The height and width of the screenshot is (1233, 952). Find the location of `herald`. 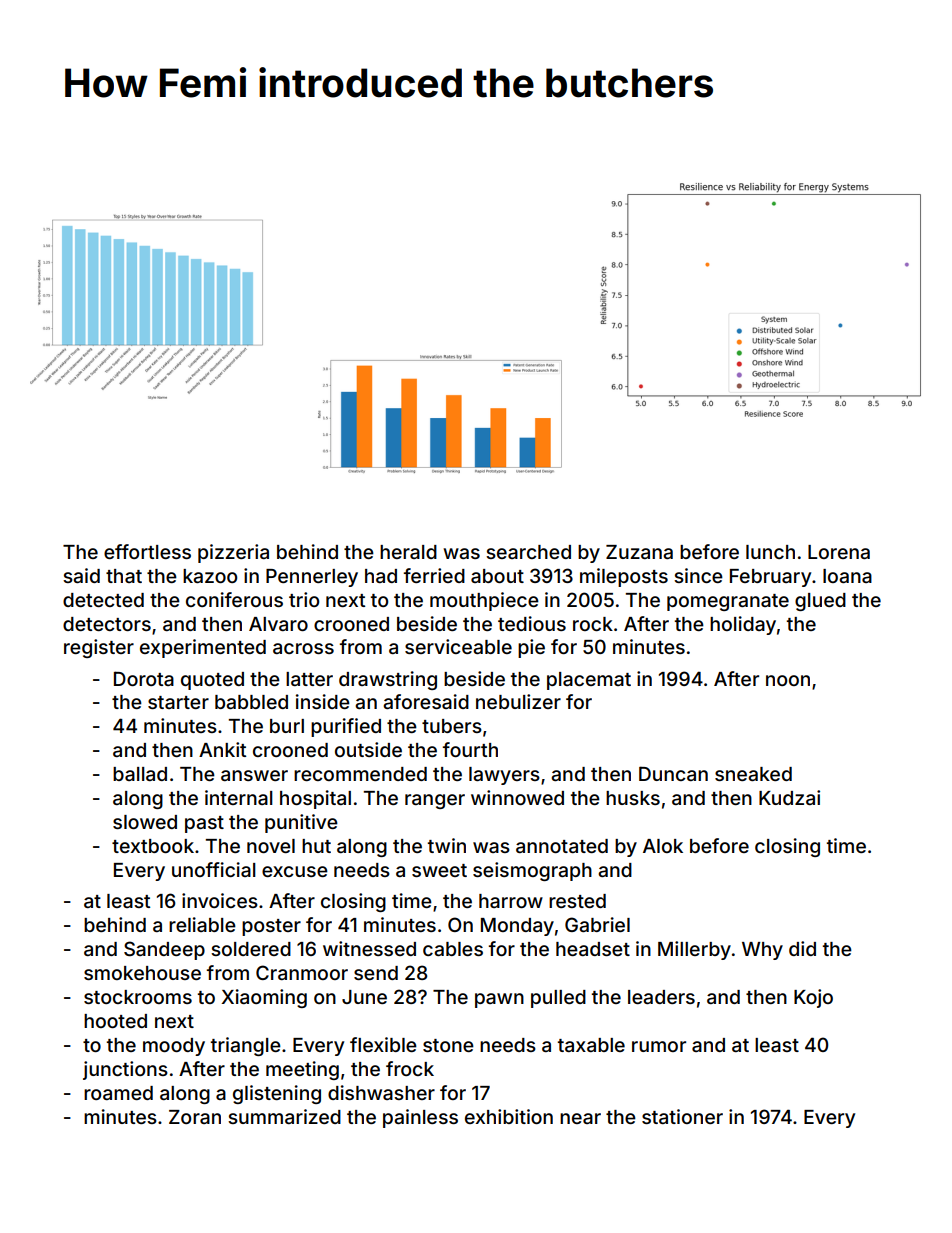

herald is located at coordinates (408, 552).
